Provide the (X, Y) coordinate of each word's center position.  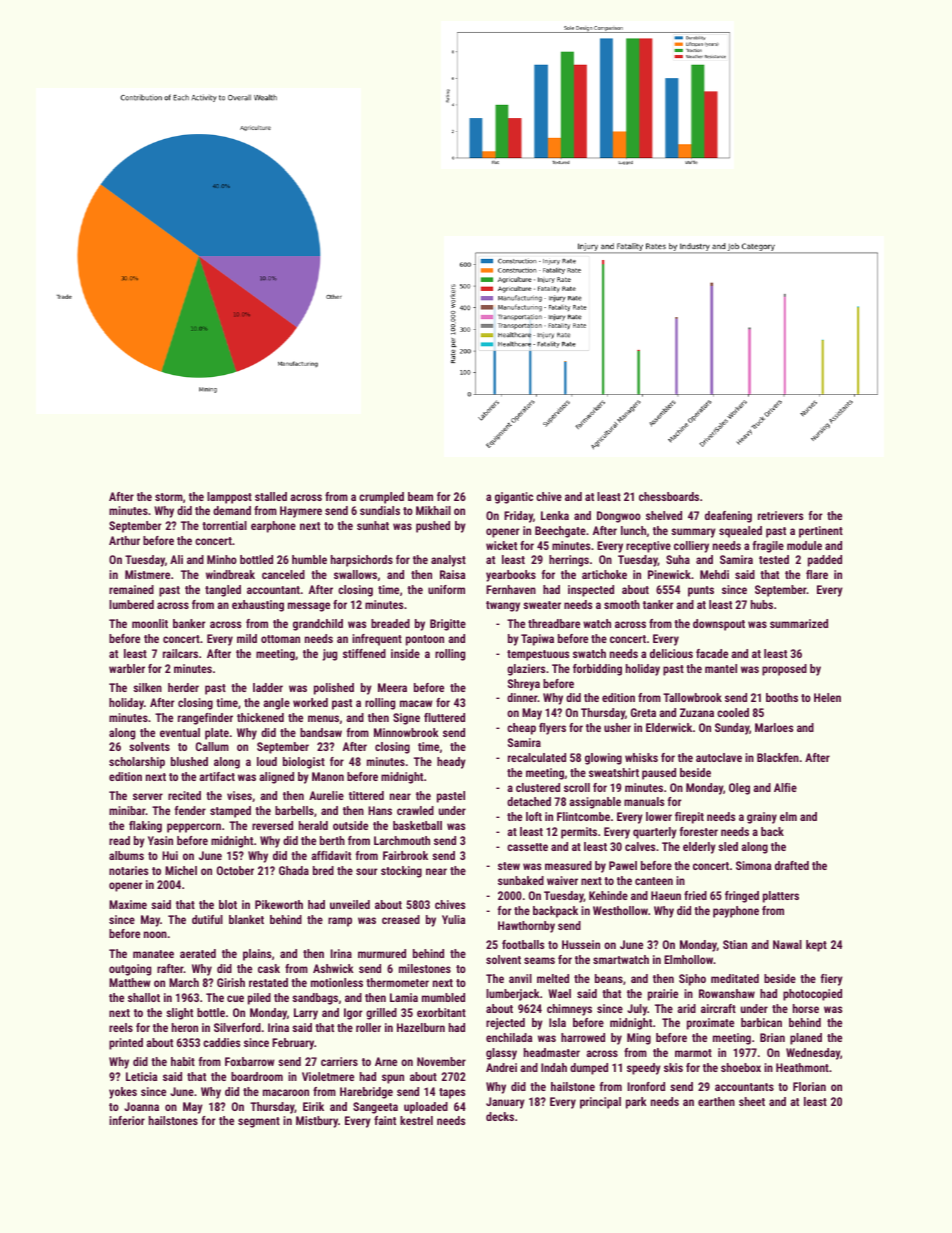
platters (781, 897)
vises (239, 795)
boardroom (257, 1076)
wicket (501, 545)
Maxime (128, 904)
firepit (689, 818)
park (636, 1103)
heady (451, 763)
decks (500, 1116)
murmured (382, 953)
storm (169, 497)
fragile (768, 547)
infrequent (377, 640)
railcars (180, 653)
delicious (671, 653)
